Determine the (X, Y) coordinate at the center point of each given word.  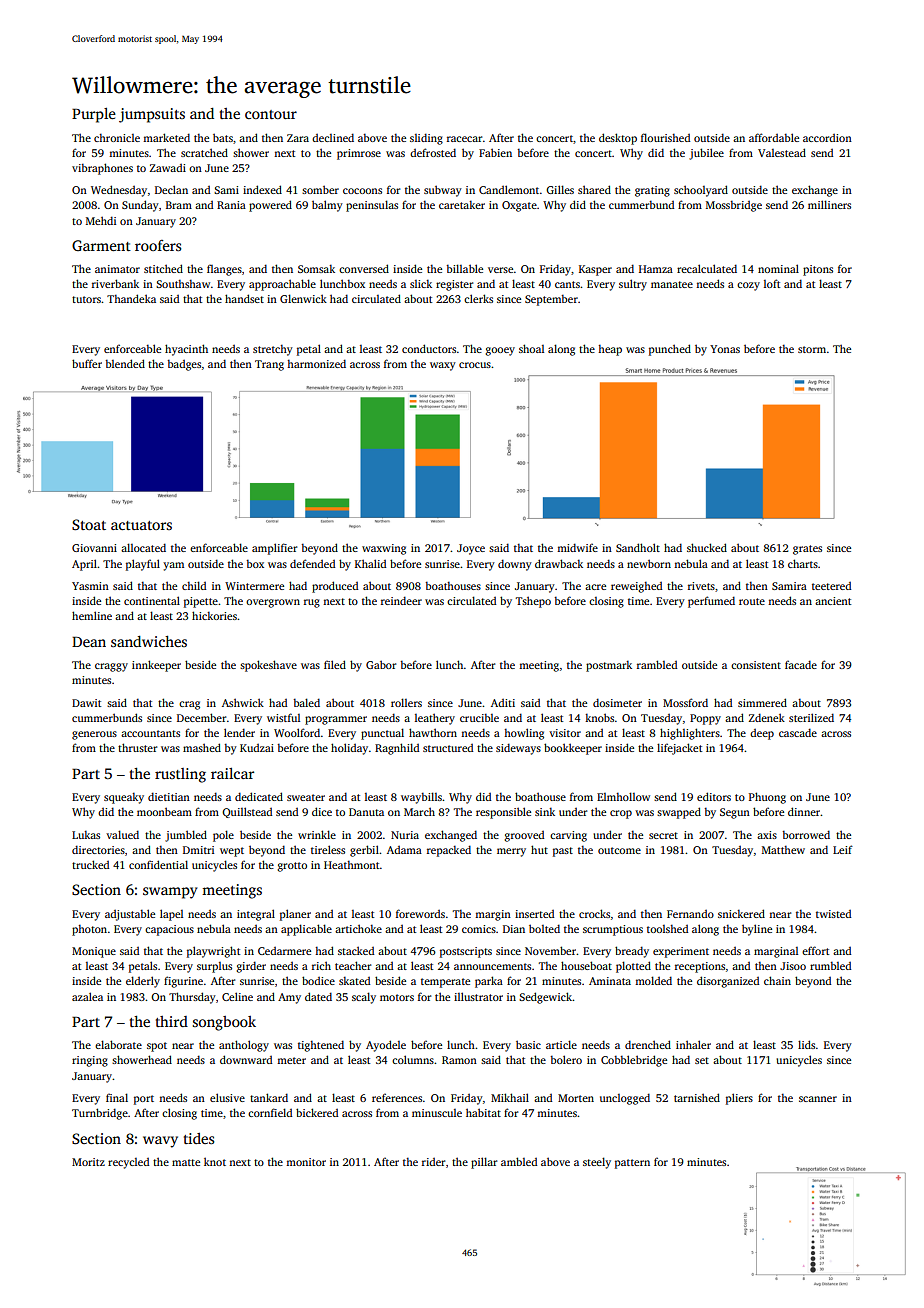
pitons (818, 270)
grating (652, 191)
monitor (306, 1162)
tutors (86, 299)
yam (173, 566)
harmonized (316, 363)
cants (567, 284)
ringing (90, 1061)
